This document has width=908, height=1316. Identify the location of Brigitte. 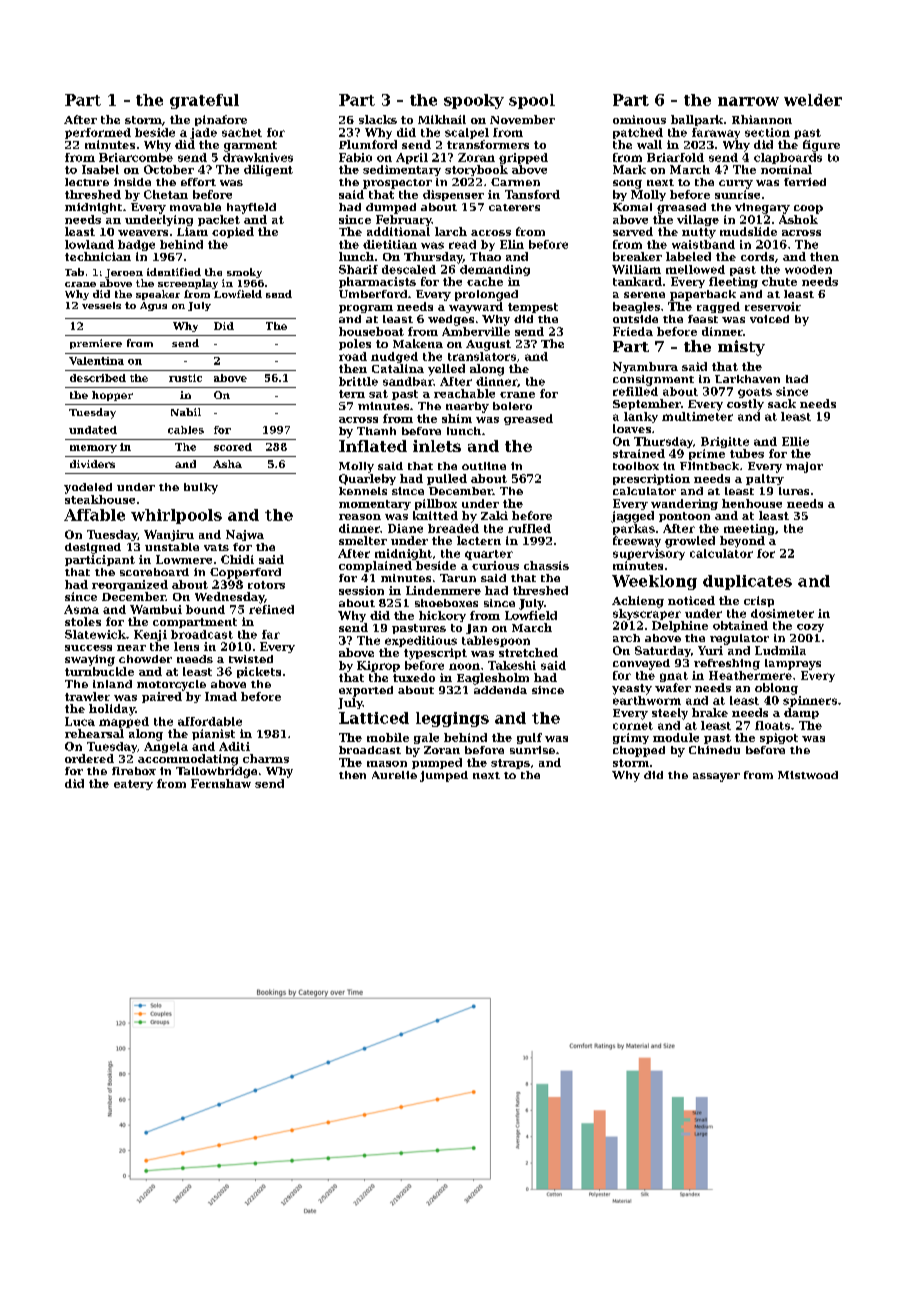
(725, 442).
